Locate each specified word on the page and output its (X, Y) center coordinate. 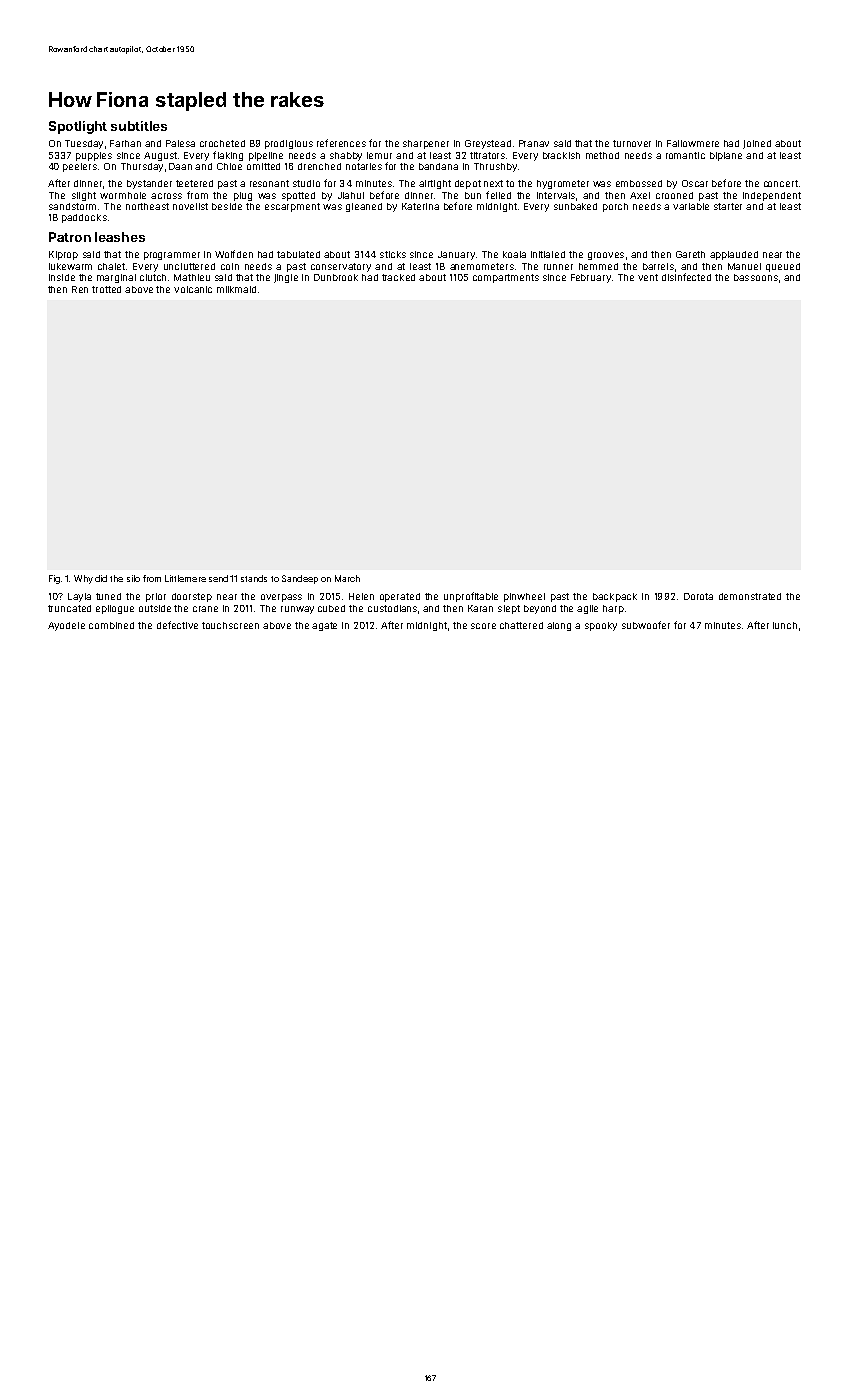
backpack (615, 597)
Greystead (488, 144)
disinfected (686, 277)
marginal (116, 278)
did (101, 578)
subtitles (139, 126)
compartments (506, 278)
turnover (632, 143)
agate (324, 626)
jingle (286, 278)
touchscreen (230, 625)
